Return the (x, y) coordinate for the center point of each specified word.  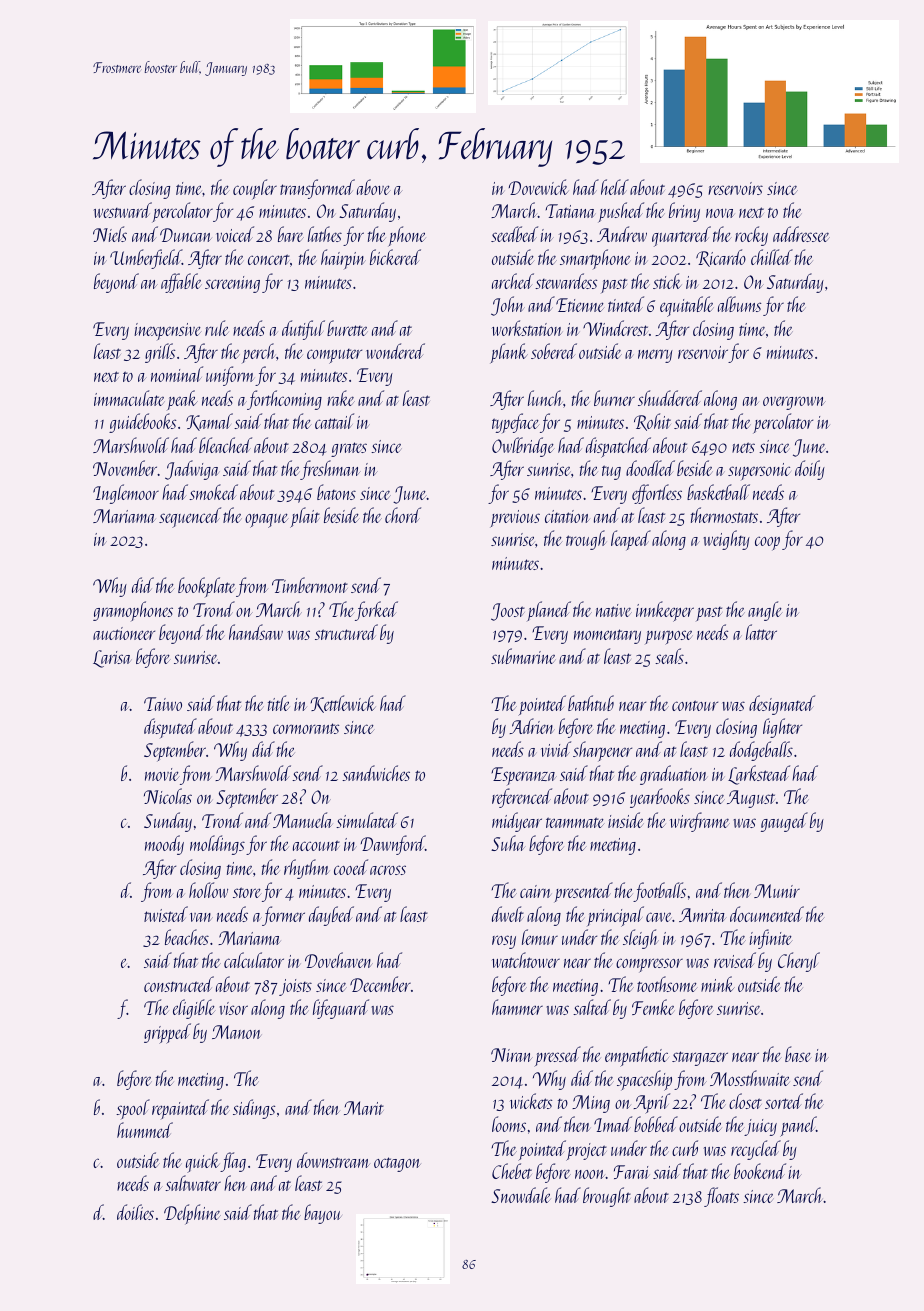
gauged (784, 822)
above (373, 187)
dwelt (508, 914)
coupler (255, 189)
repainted (180, 1109)
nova (720, 213)
